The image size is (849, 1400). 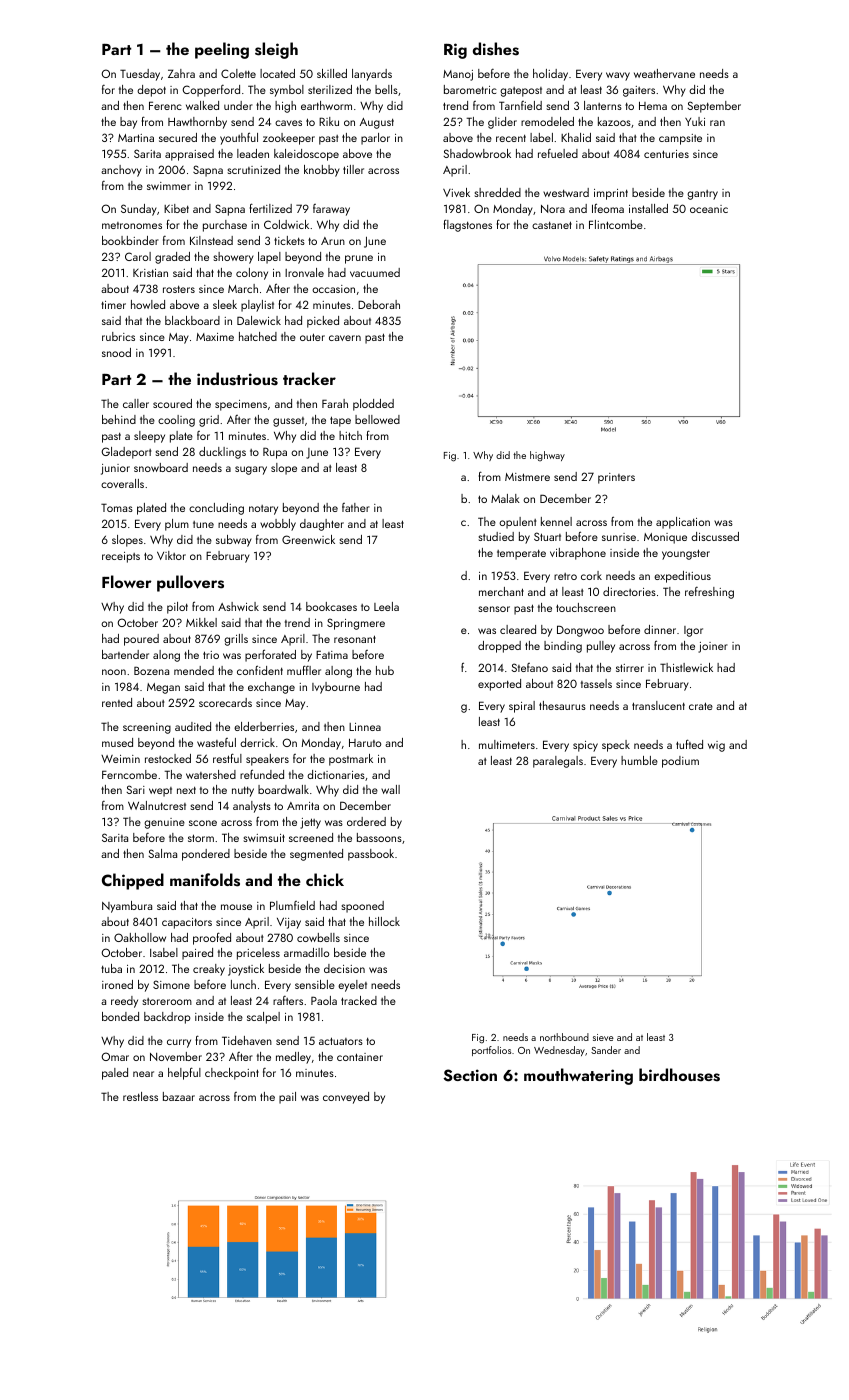 I want to click on Oakhollow, so click(x=140, y=937).
